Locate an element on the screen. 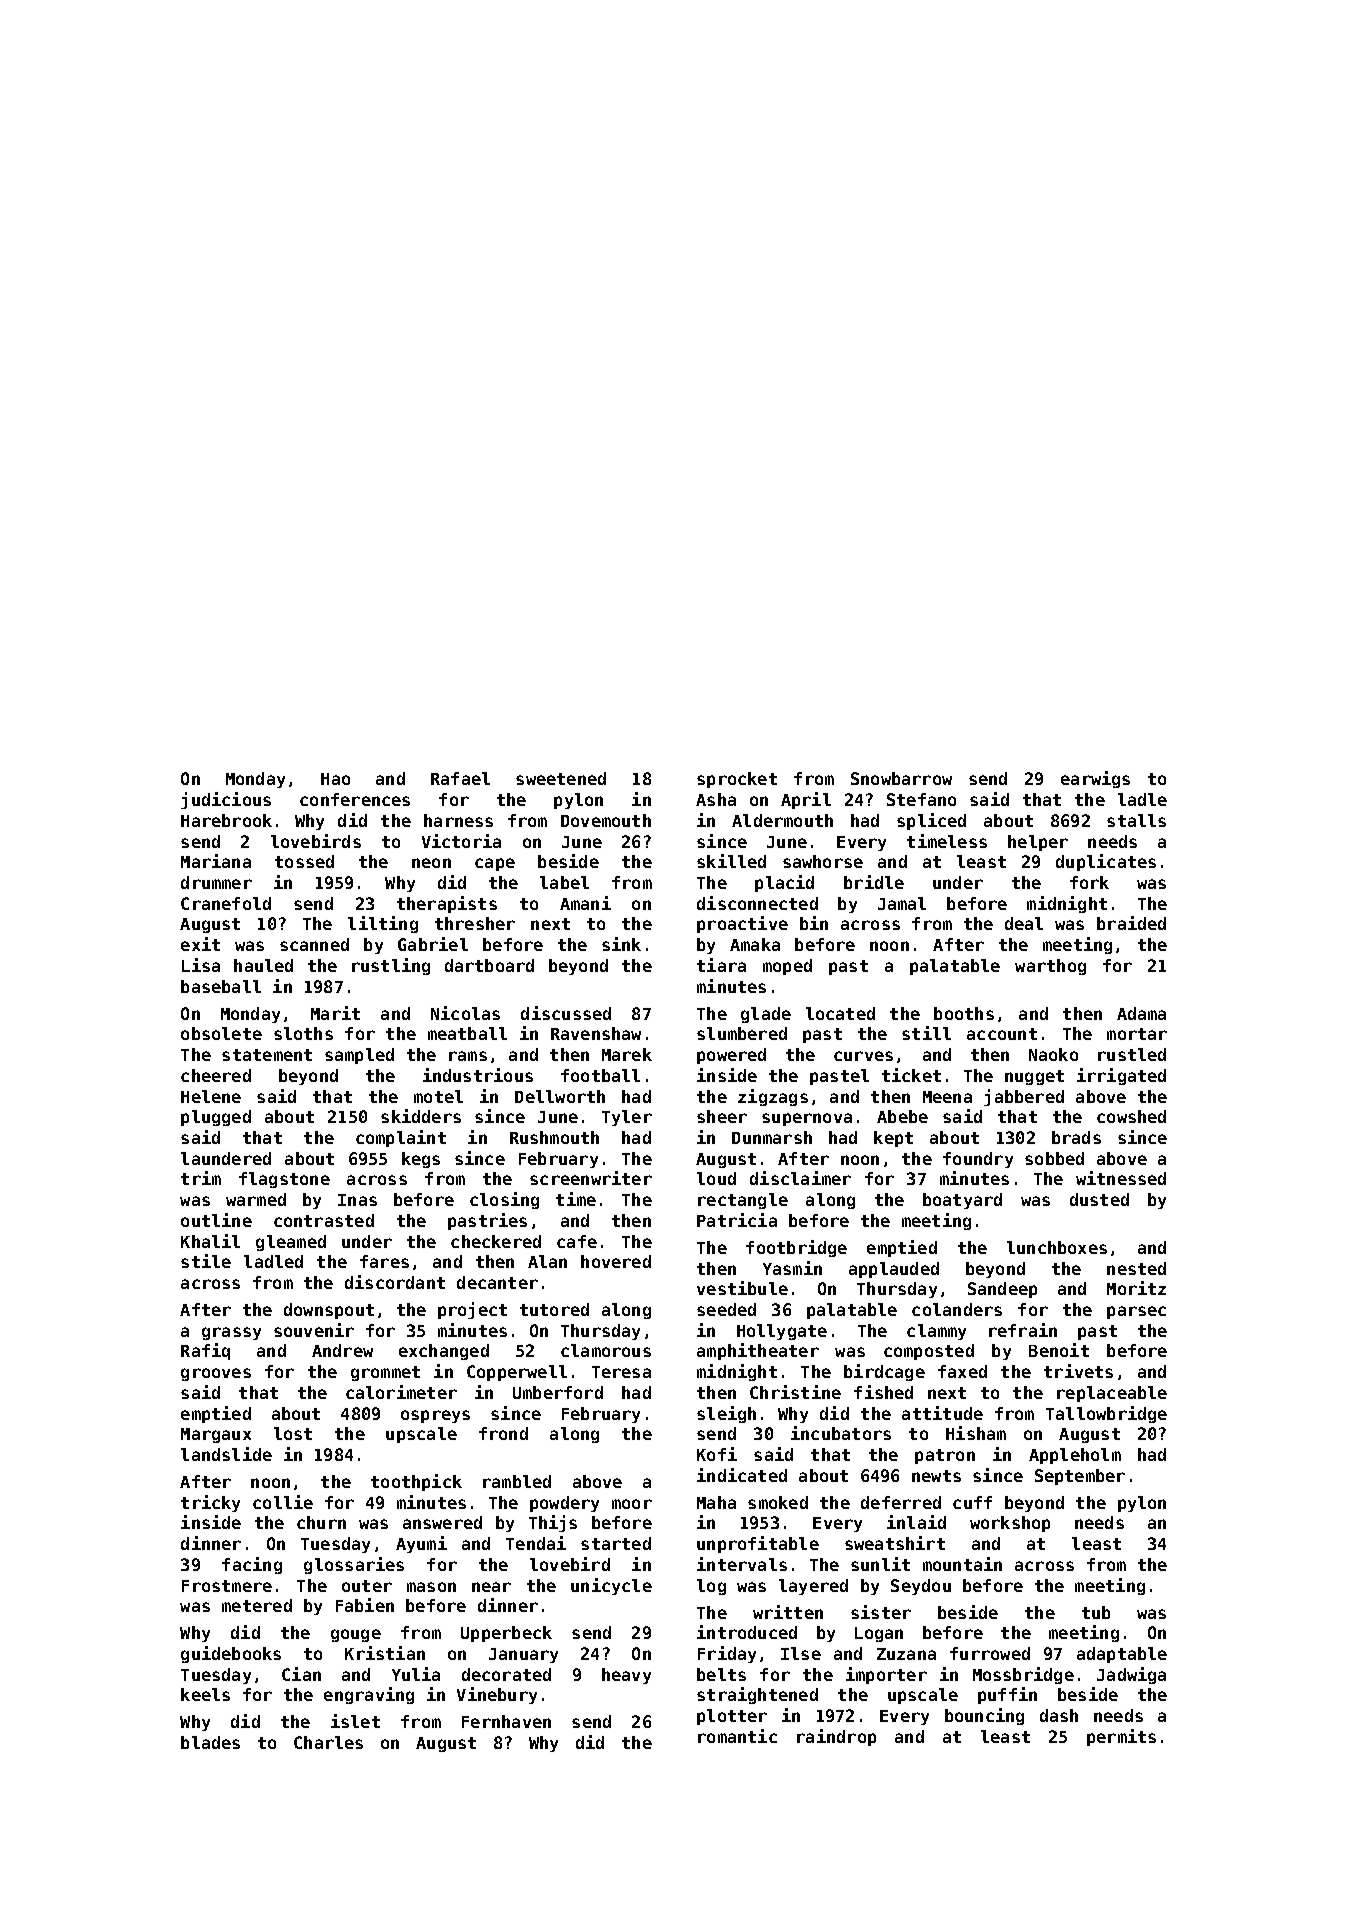 This screenshot has width=1348, height=1907. closing is located at coordinates (504, 1200).
